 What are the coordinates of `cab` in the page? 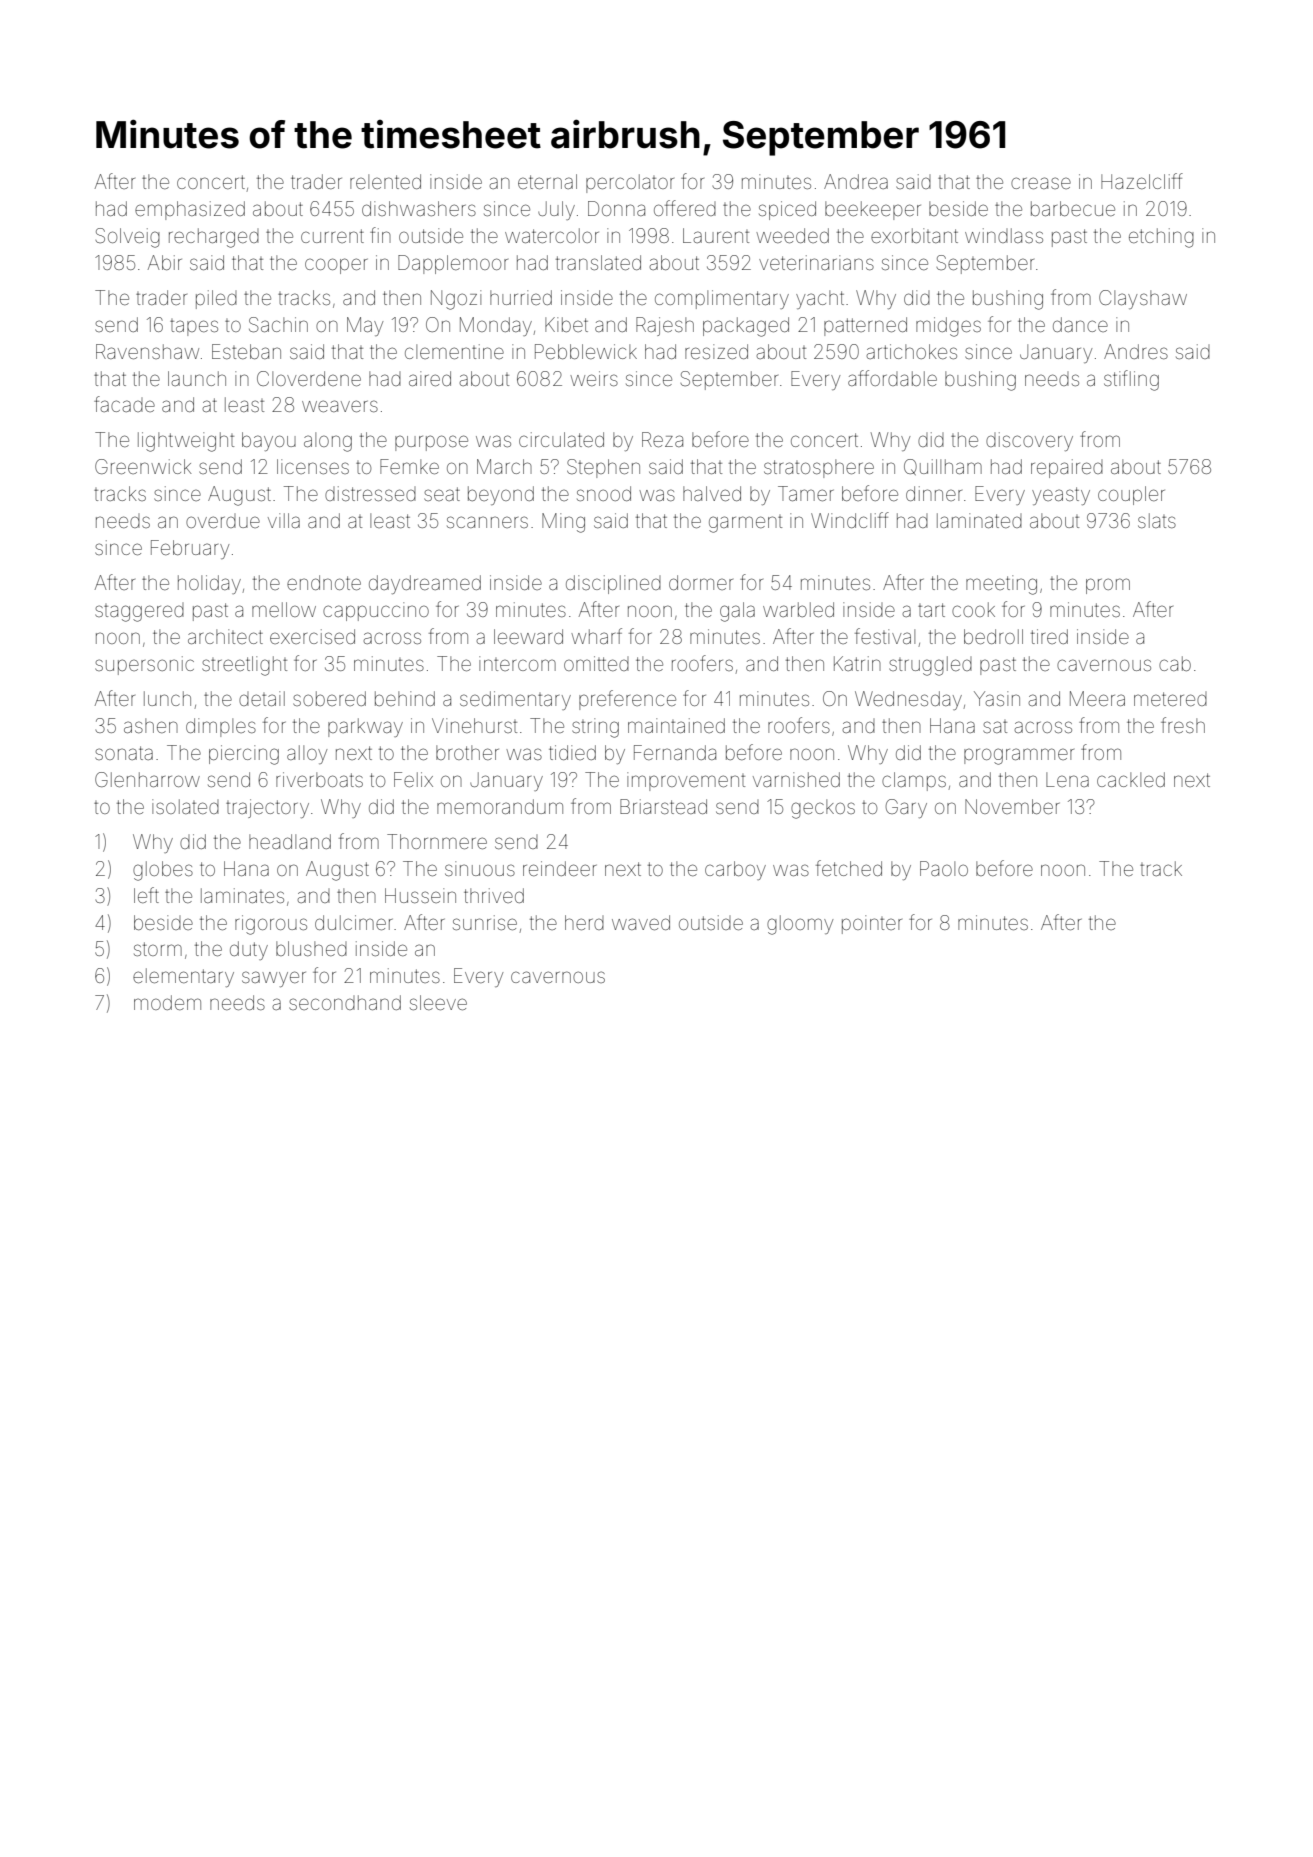 It's located at (1175, 663).
